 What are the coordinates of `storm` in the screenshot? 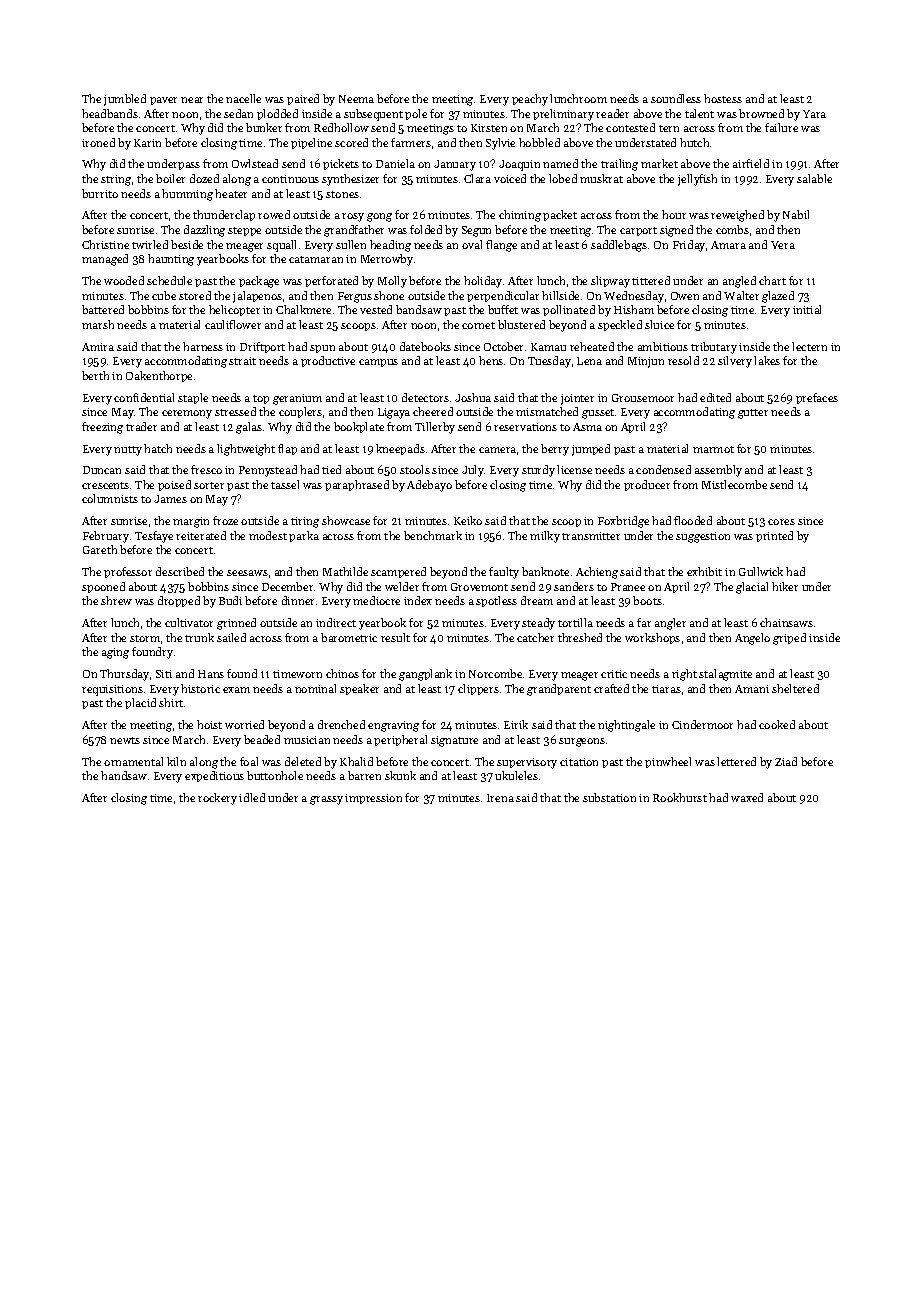 It's located at (145, 638).
